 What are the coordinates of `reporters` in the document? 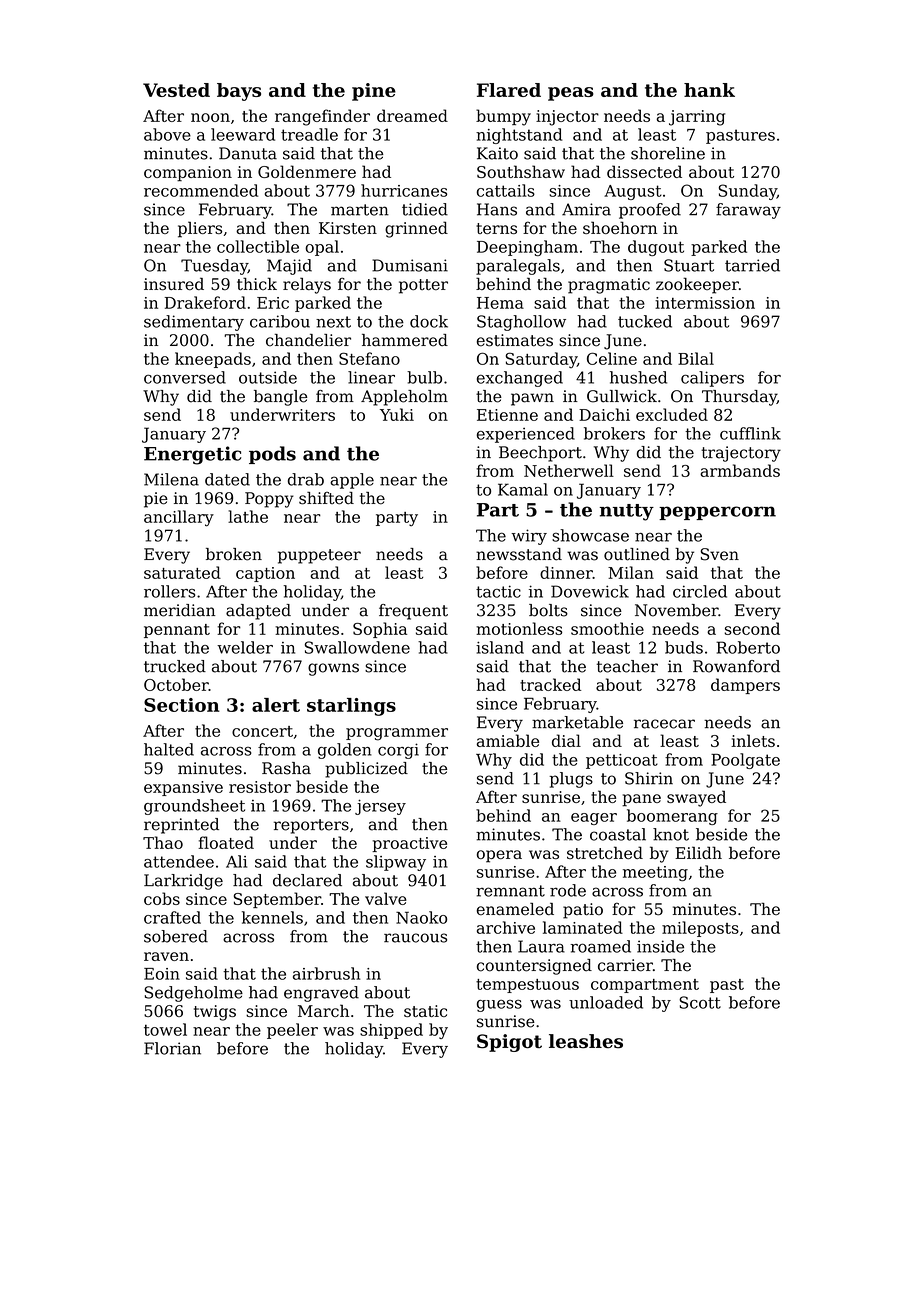 It's located at (311, 826).
